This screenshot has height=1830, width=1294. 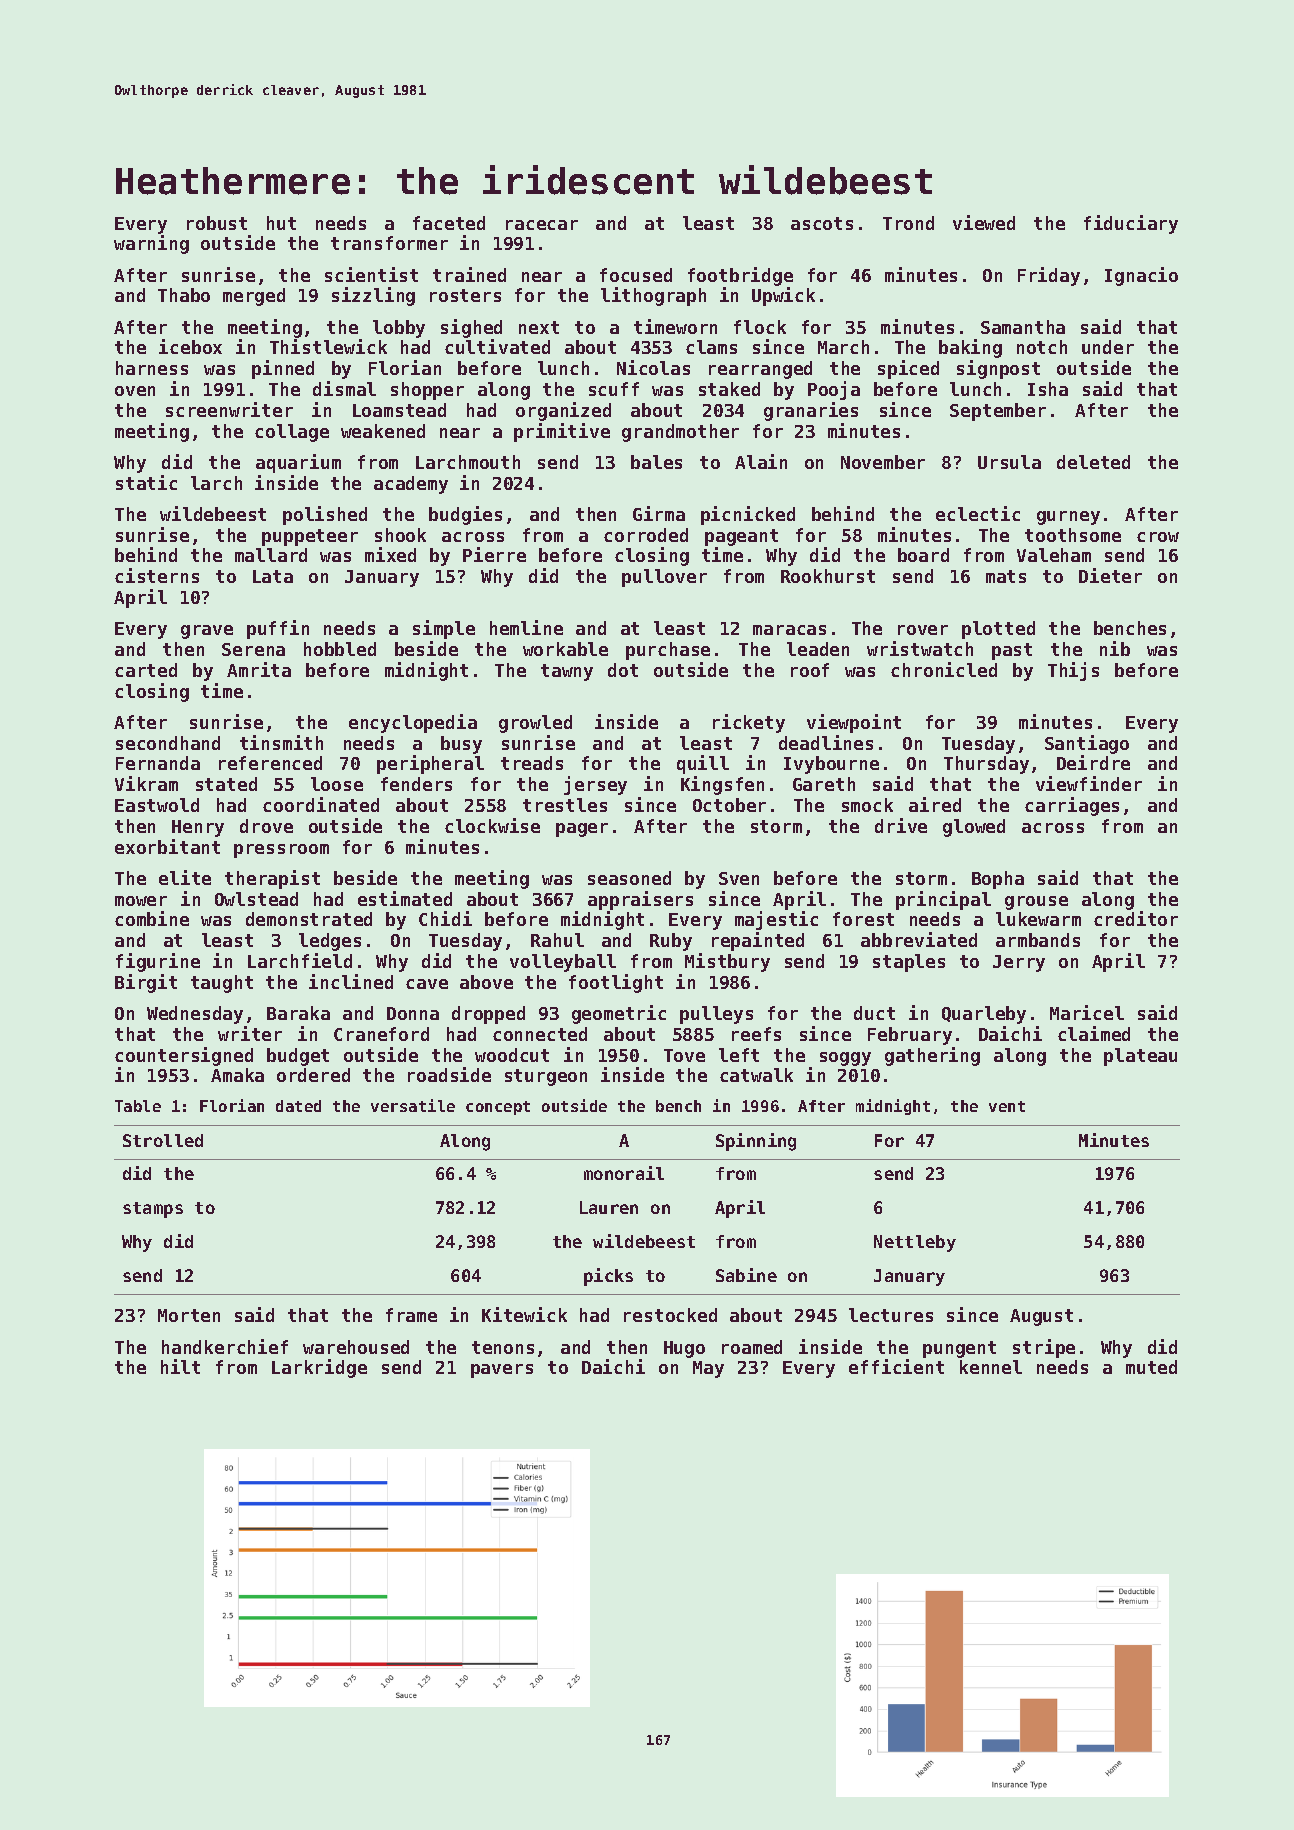 I want to click on frame, so click(x=411, y=1315).
